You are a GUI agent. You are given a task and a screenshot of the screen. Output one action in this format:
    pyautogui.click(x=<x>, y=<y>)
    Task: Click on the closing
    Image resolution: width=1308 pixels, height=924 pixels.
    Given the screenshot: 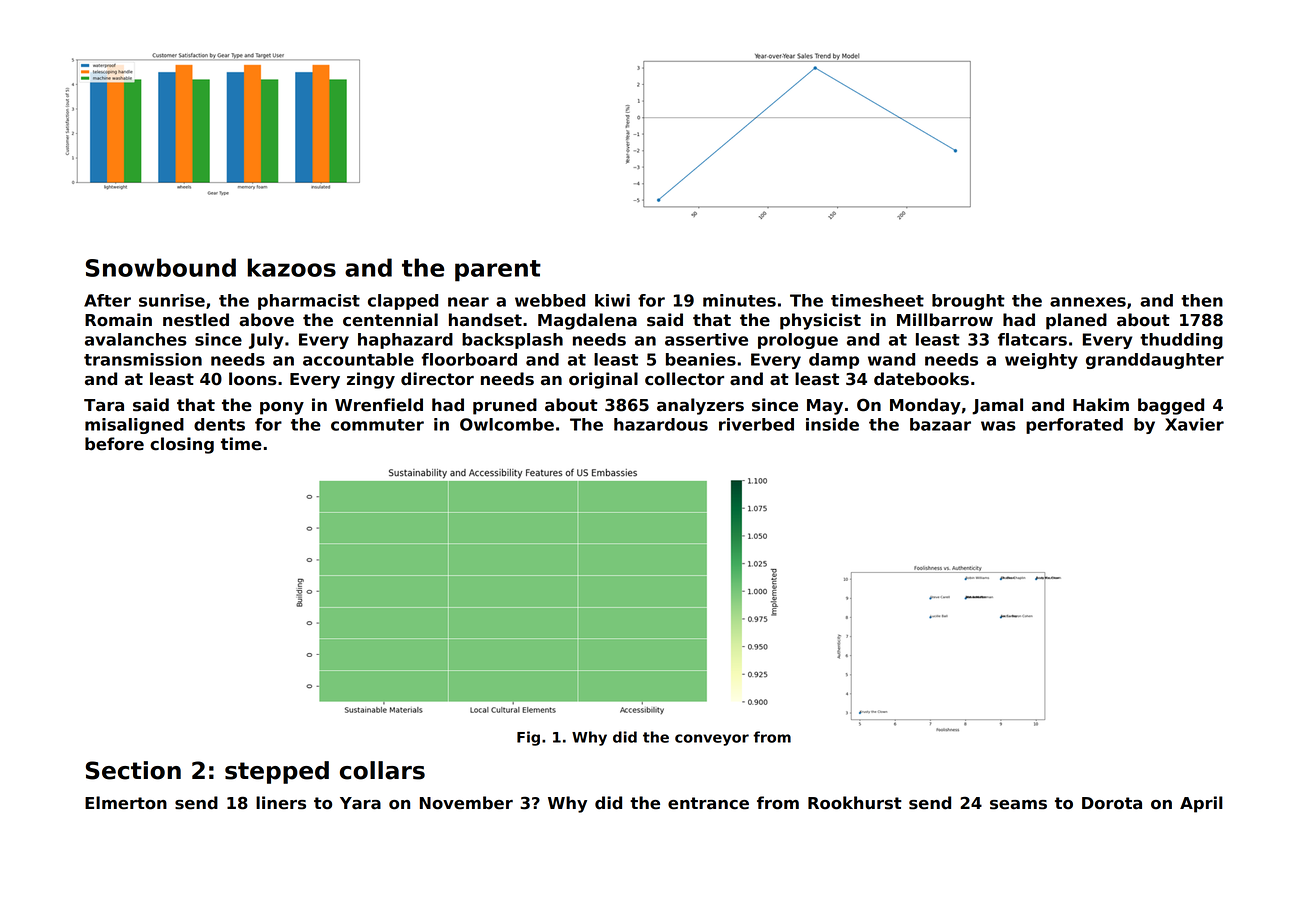 What is the action you would take?
    pyautogui.click(x=182, y=445)
